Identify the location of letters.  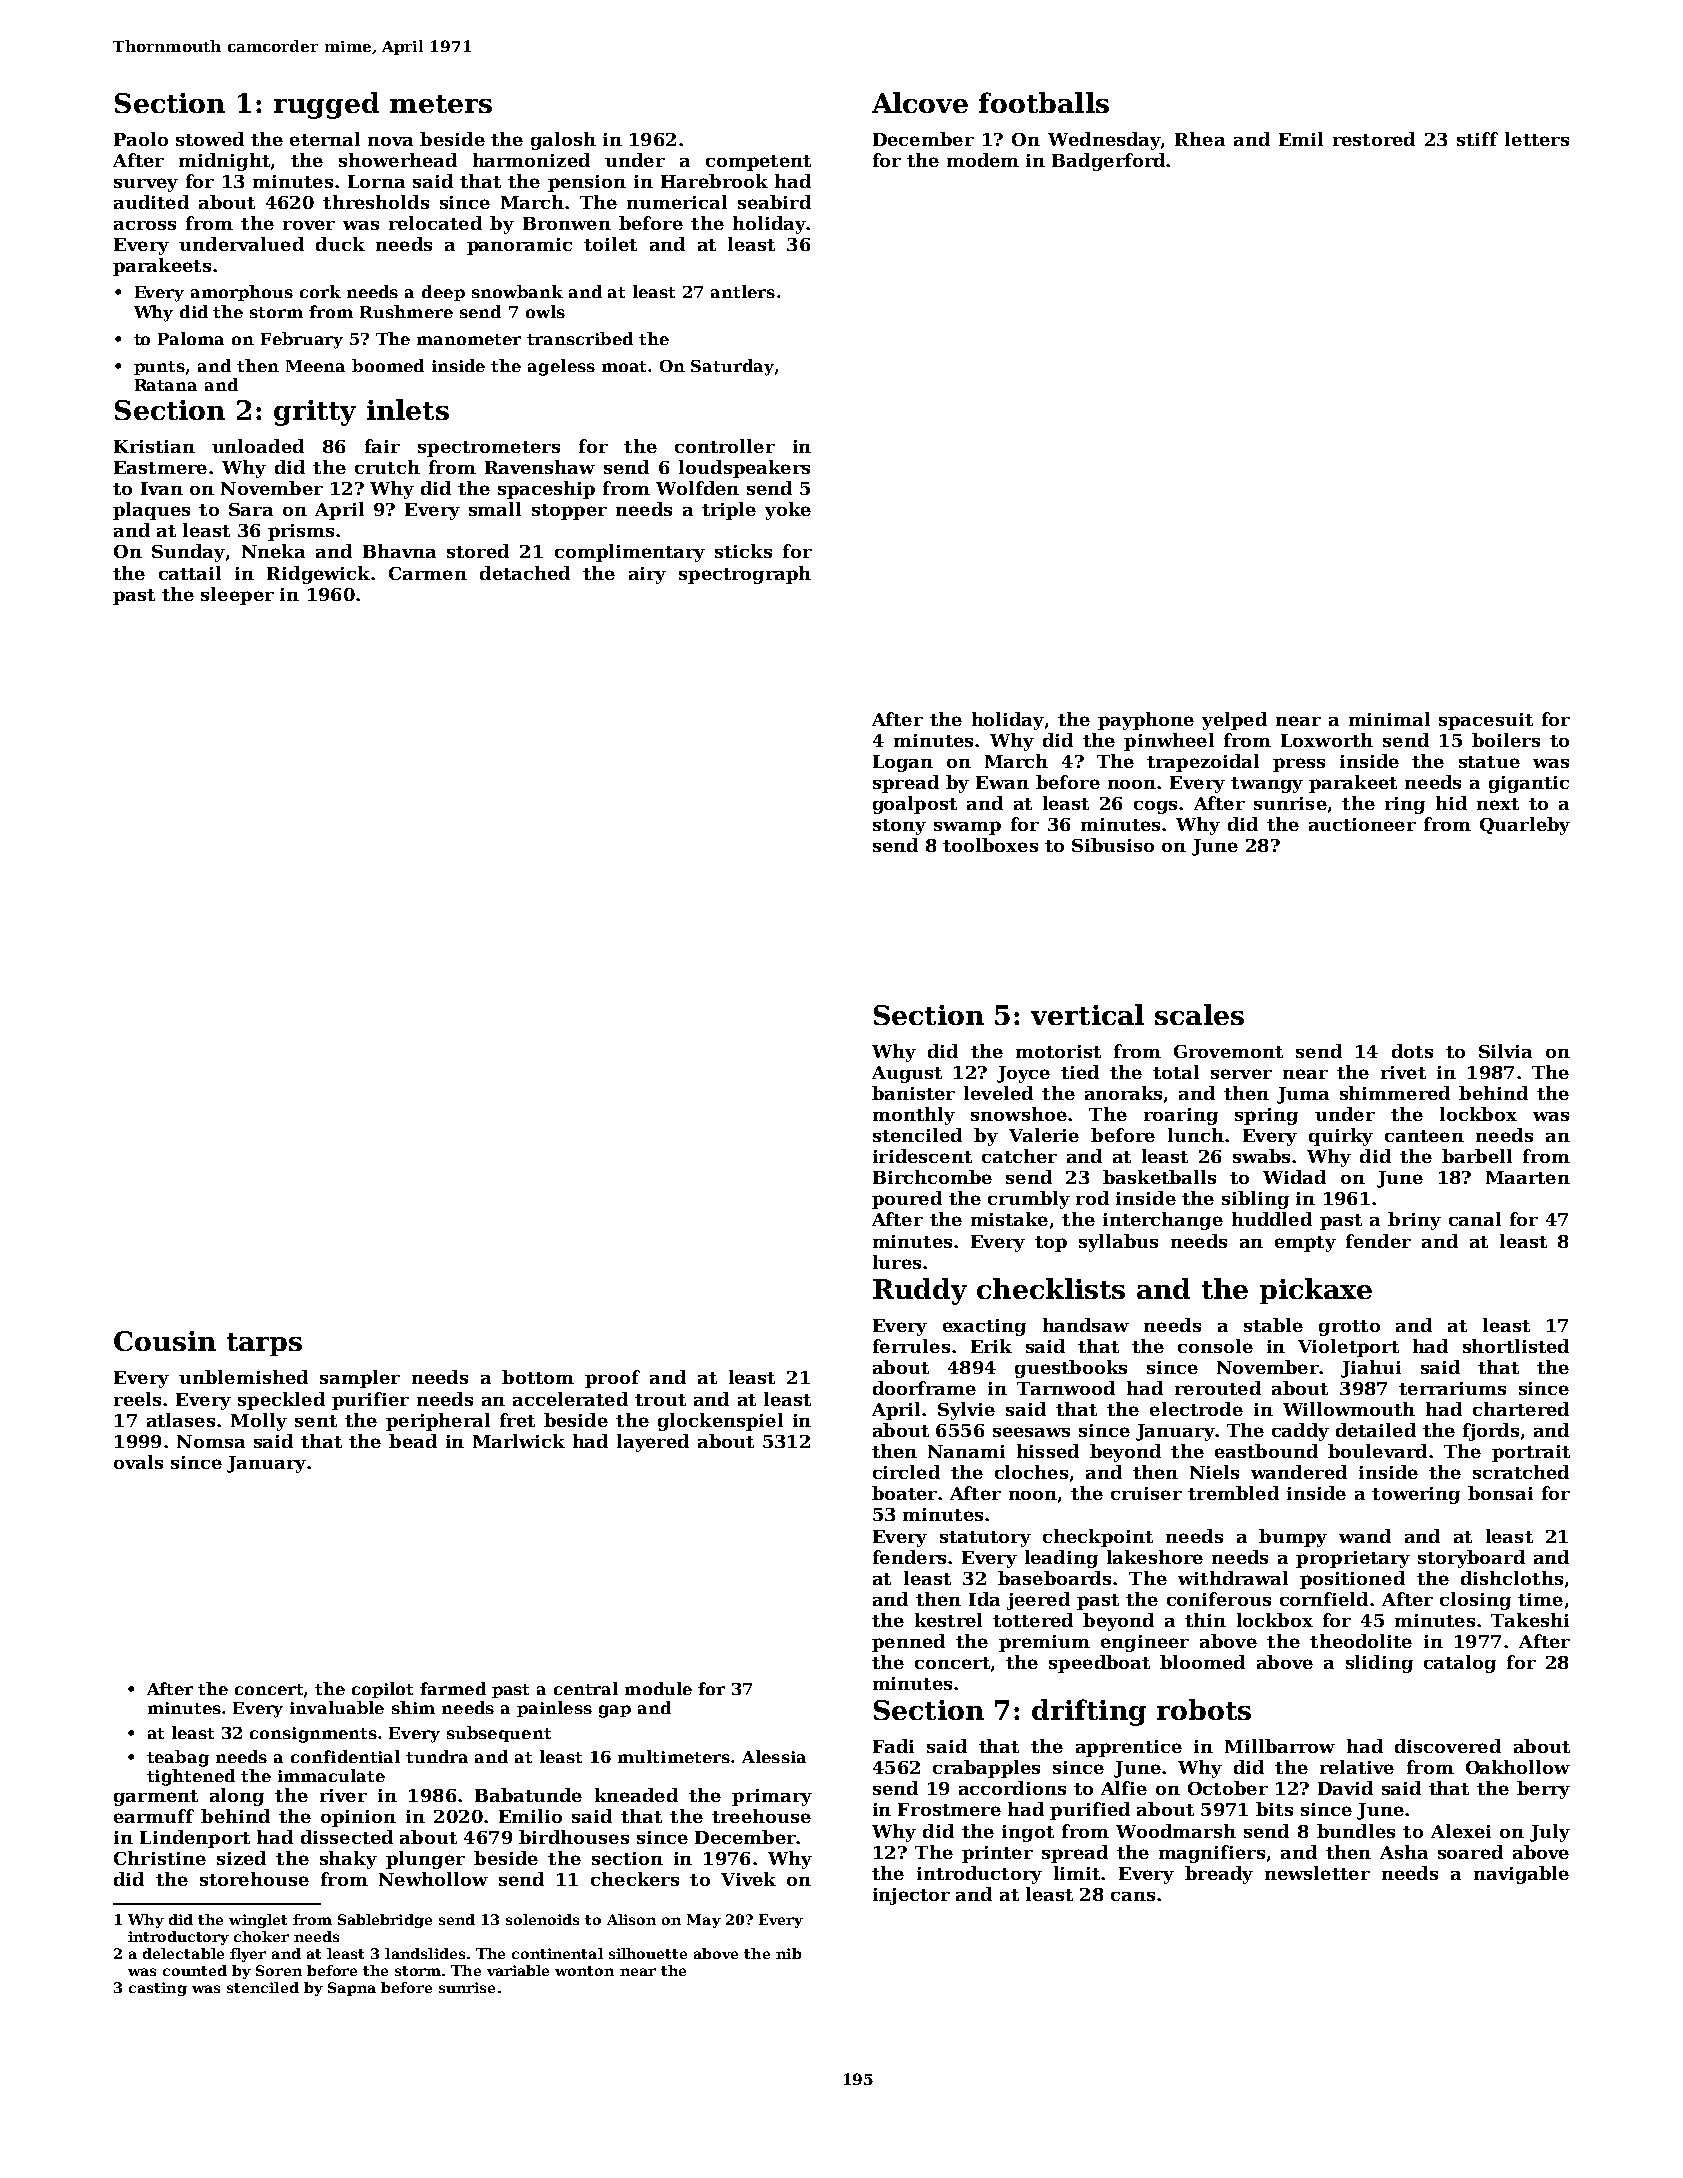
(1537, 139).
